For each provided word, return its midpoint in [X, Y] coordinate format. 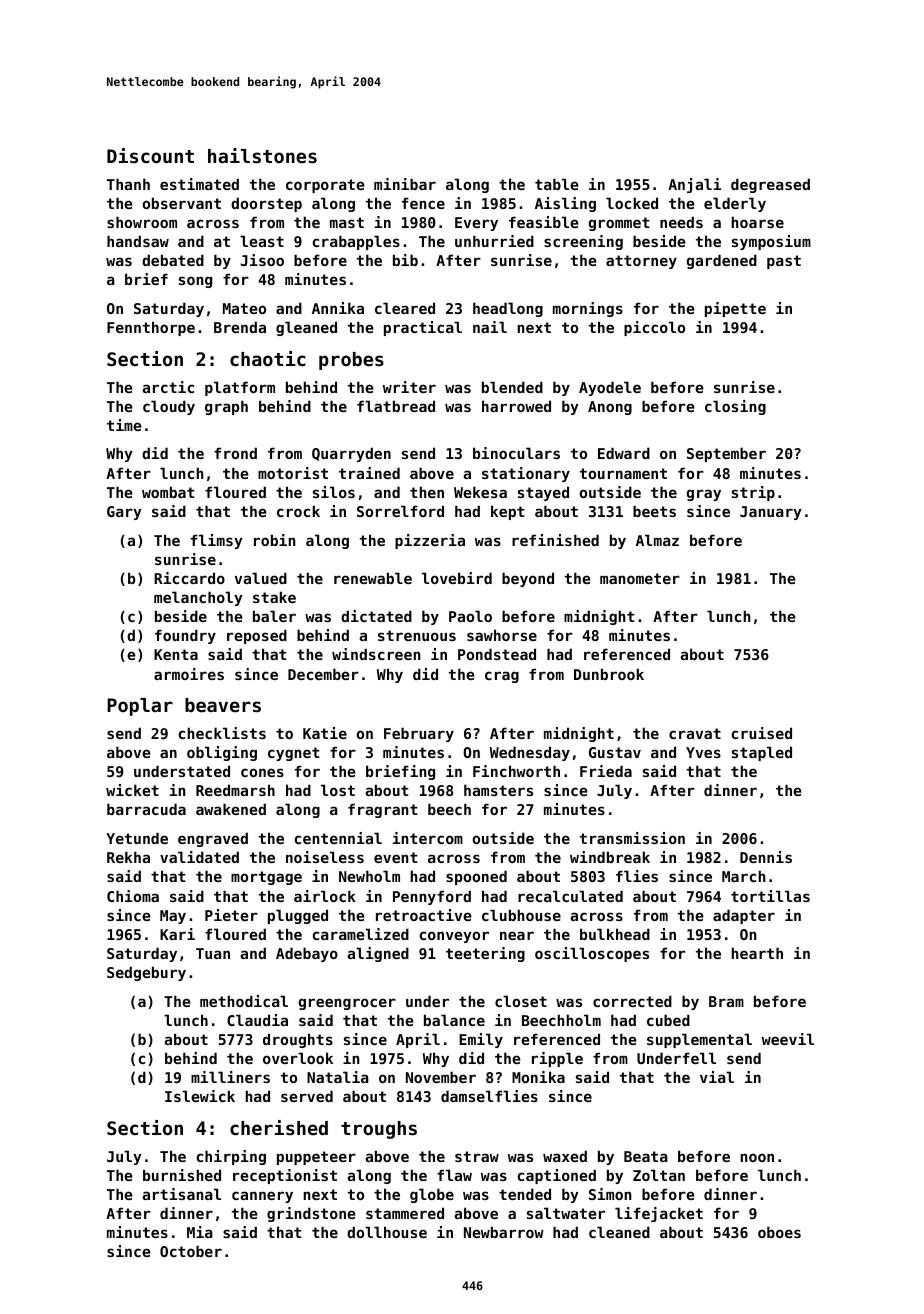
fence [423, 203]
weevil [788, 1039]
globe [432, 1195]
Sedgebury [146, 973]
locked [632, 203]
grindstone [311, 1214]
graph [226, 407]
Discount [150, 155]
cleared [405, 308]
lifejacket [659, 1214]
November [441, 1077]
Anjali [694, 185]
